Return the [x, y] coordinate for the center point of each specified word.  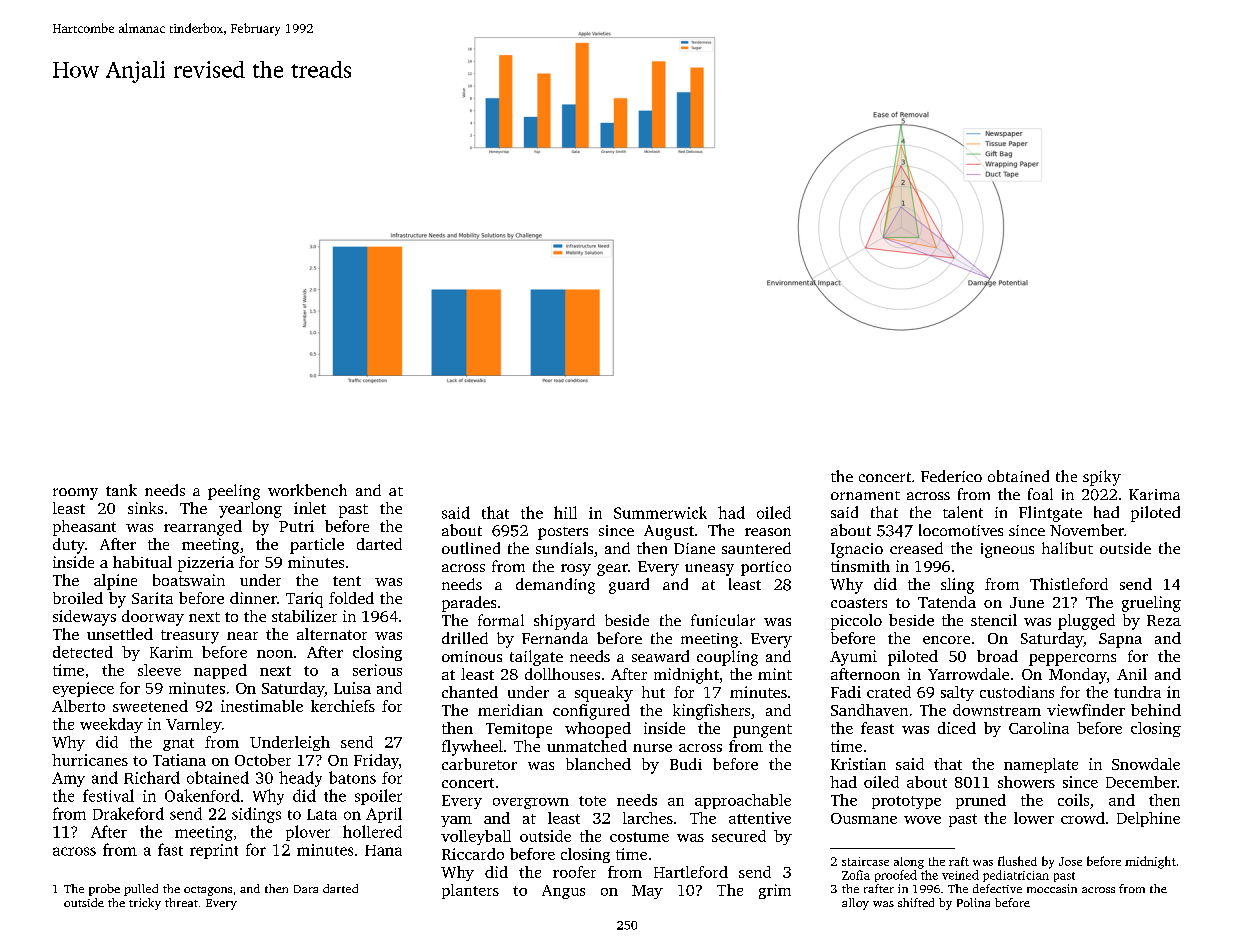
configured [591, 712]
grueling [1151, 604]
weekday [111, 725]
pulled [141, 890]
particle [317, 546]
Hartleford [691, 872]
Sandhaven [869, 710]
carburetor [479, 764]
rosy [576, 570]
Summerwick [660, 512]
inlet [310, 508]
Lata [322, 814]
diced [957, 728]
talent [963, 512]
